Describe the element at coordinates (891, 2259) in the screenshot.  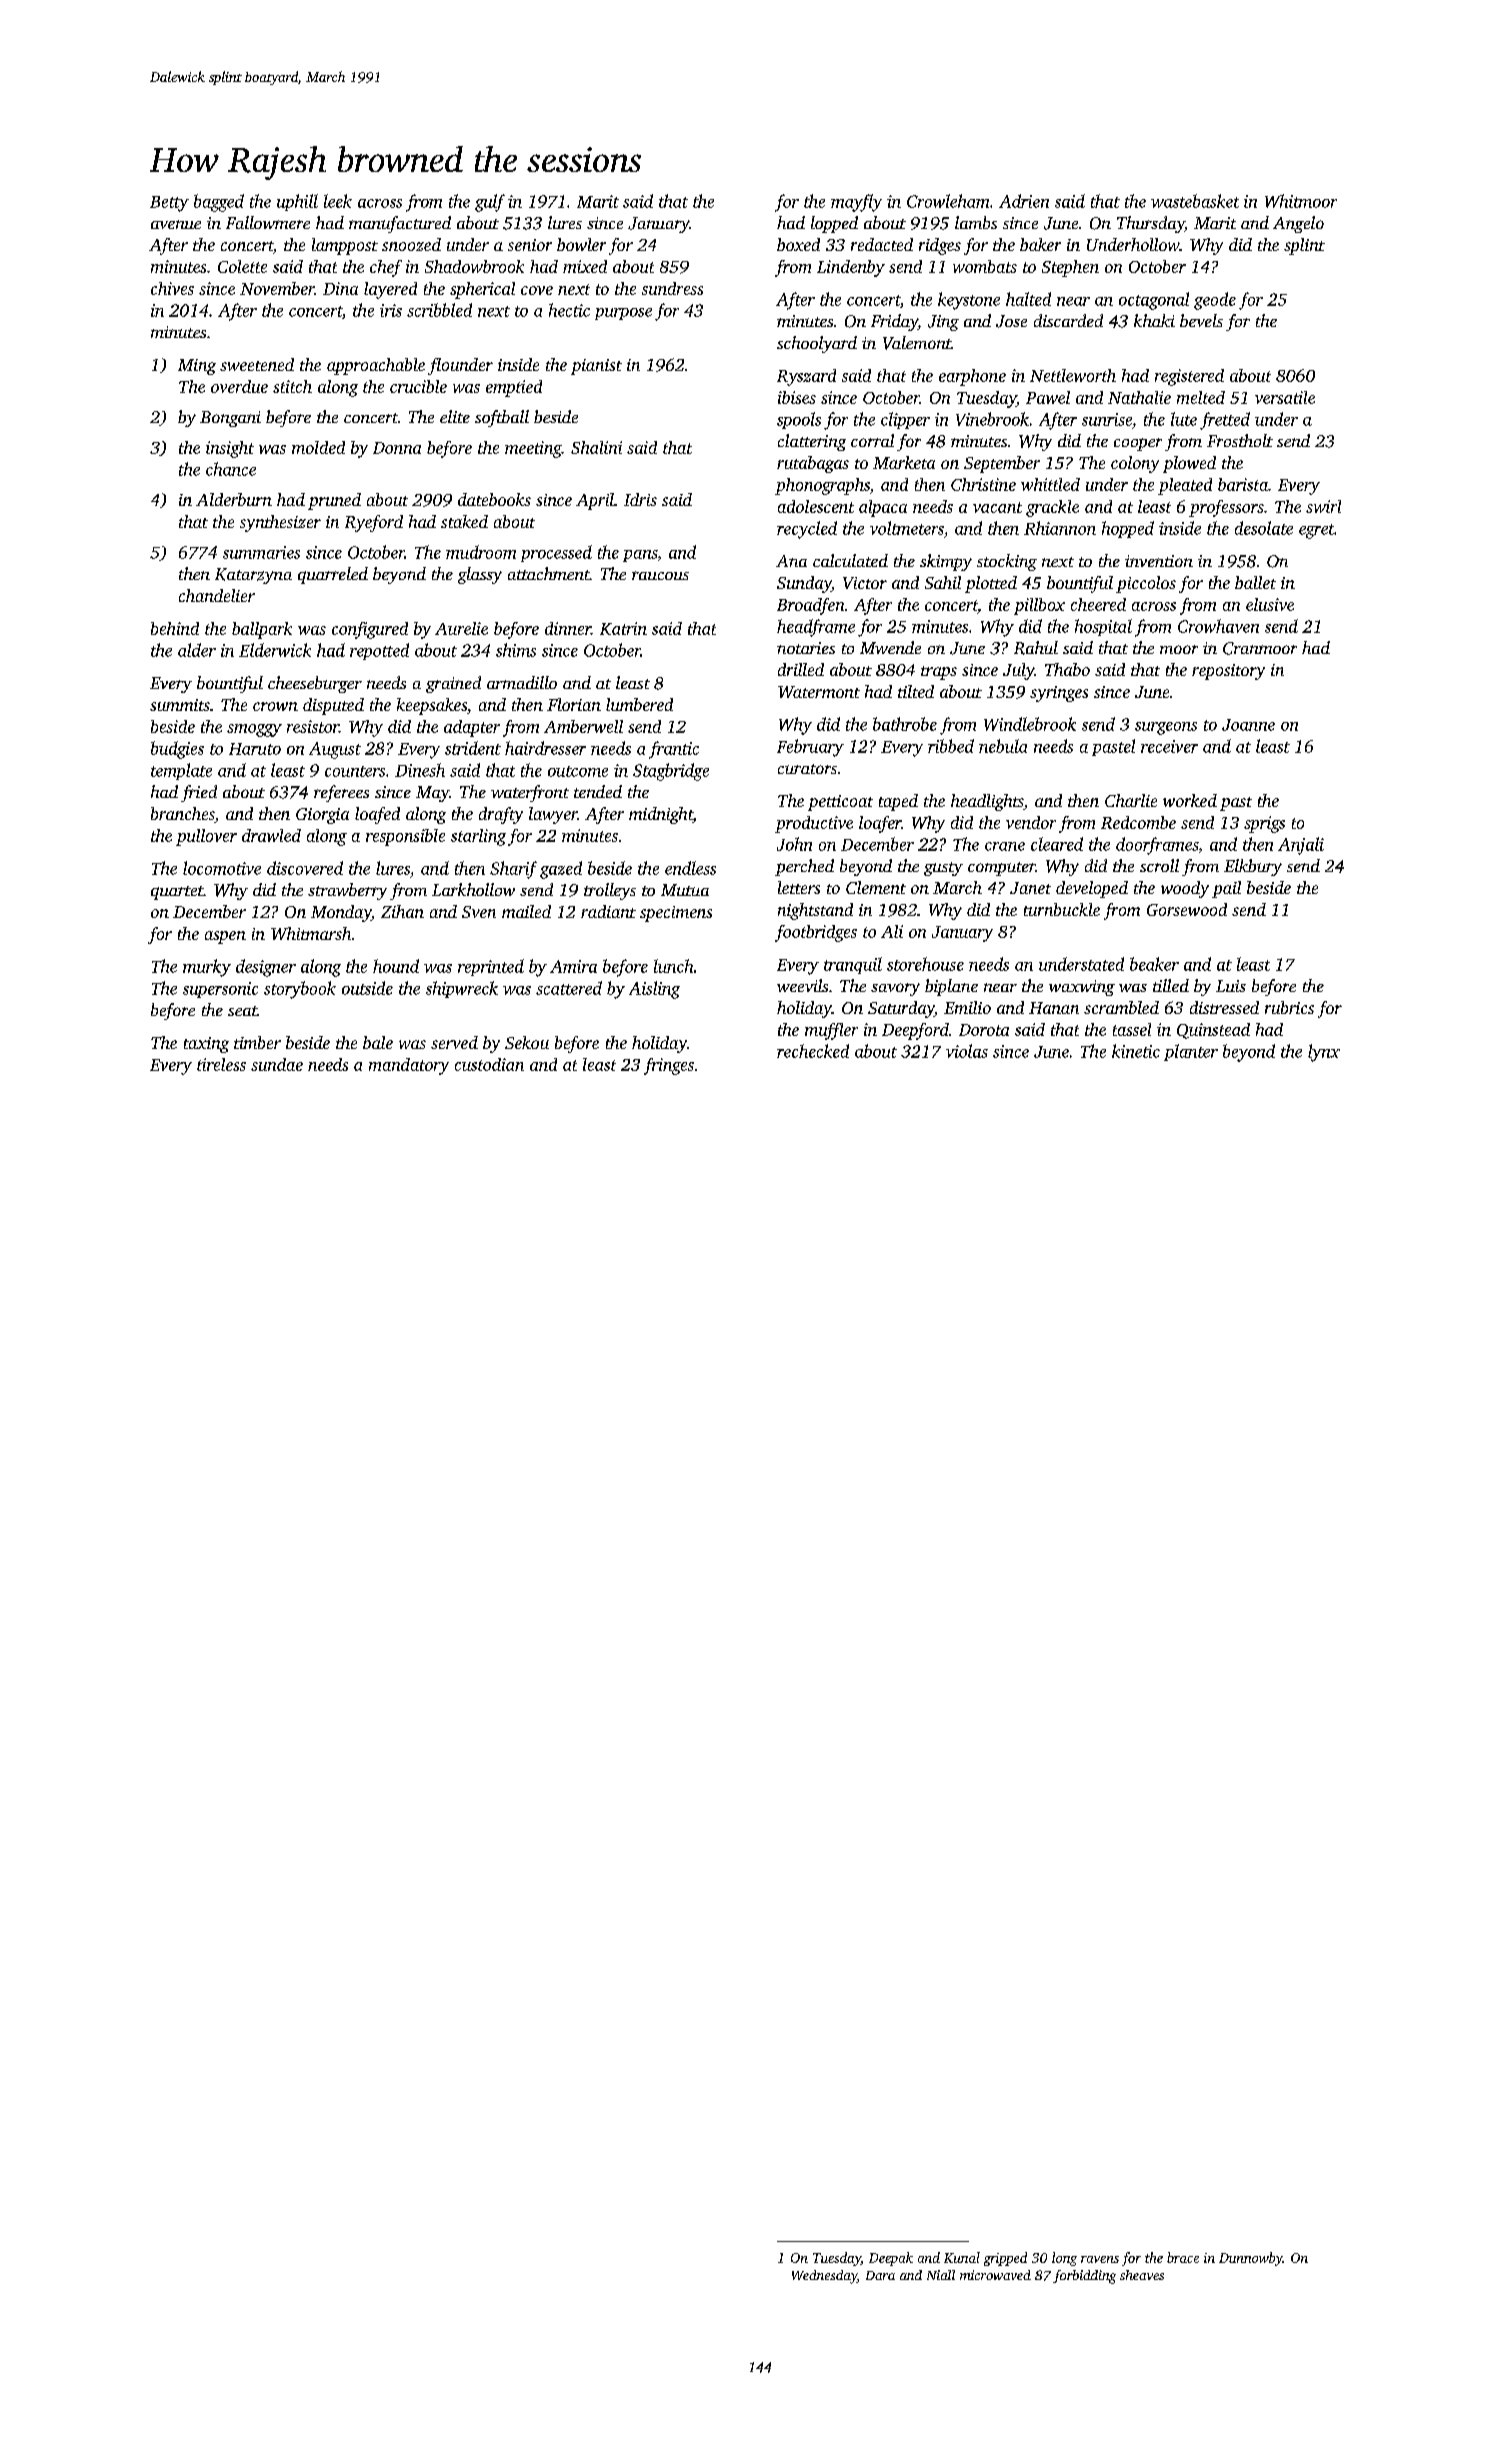
I see `Deepak` at that location.
